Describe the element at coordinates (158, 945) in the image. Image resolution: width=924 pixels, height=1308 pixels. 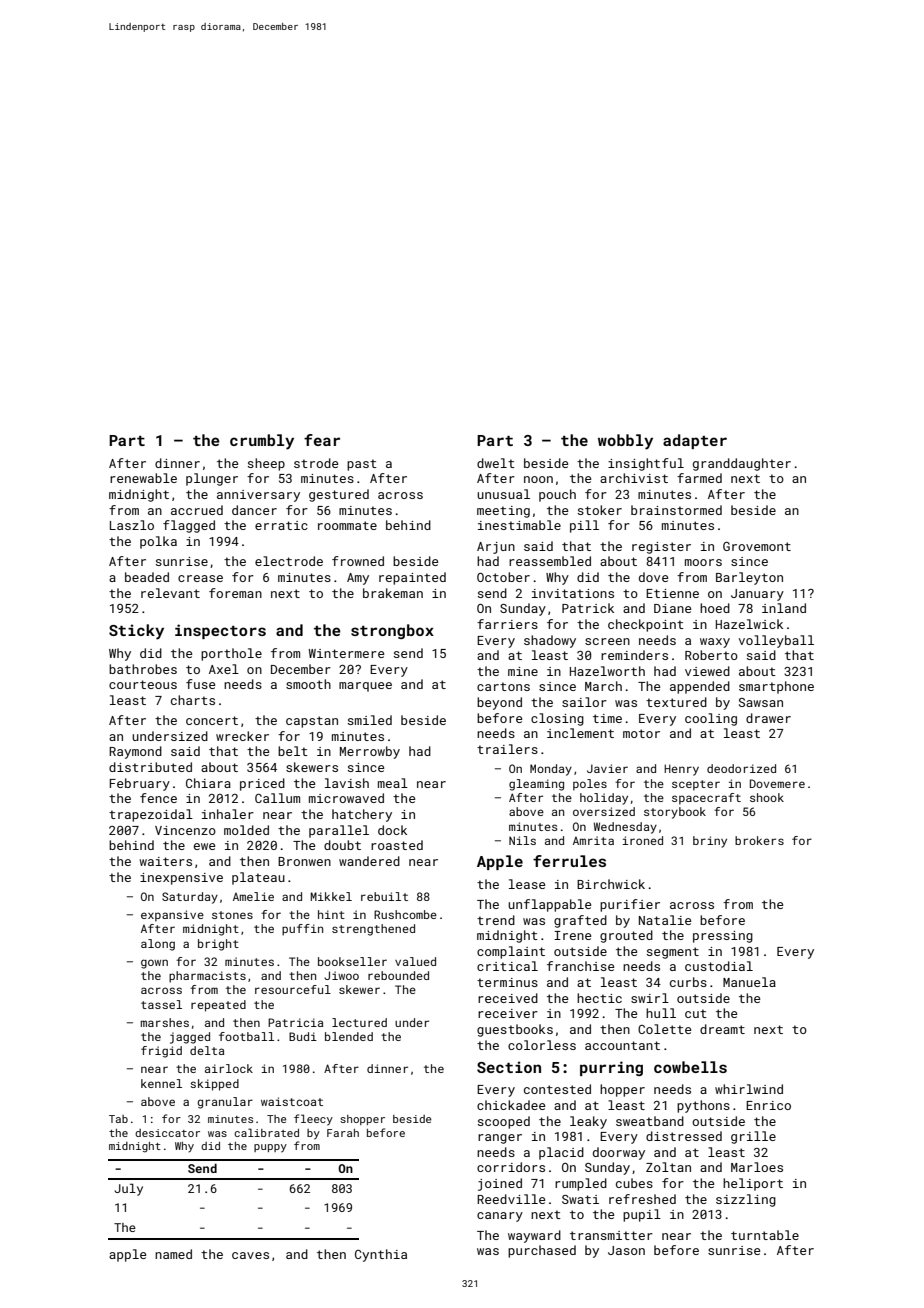
I see `along` at that location.
